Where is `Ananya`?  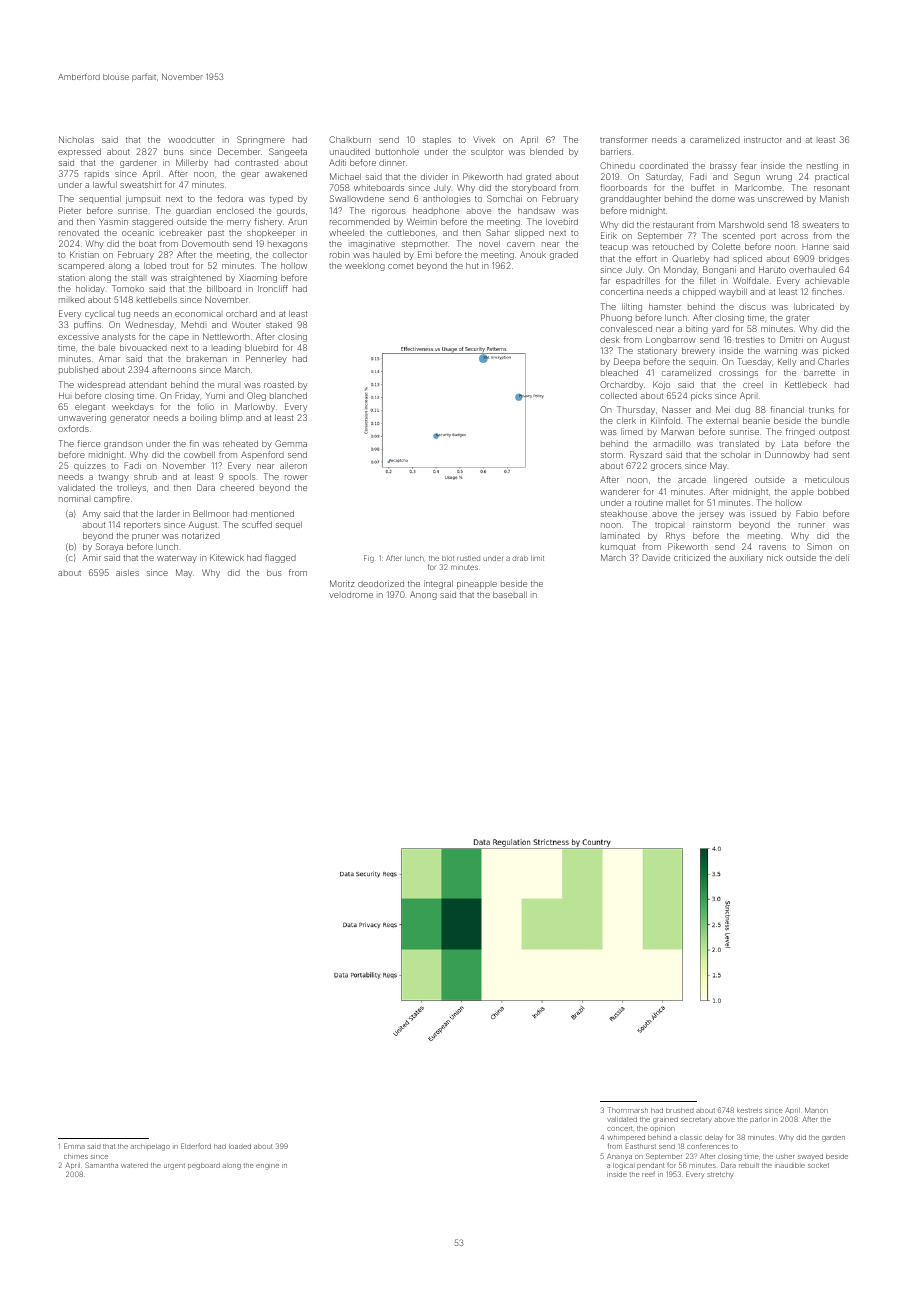 Ananya is located at coordinates (619, 1157).
